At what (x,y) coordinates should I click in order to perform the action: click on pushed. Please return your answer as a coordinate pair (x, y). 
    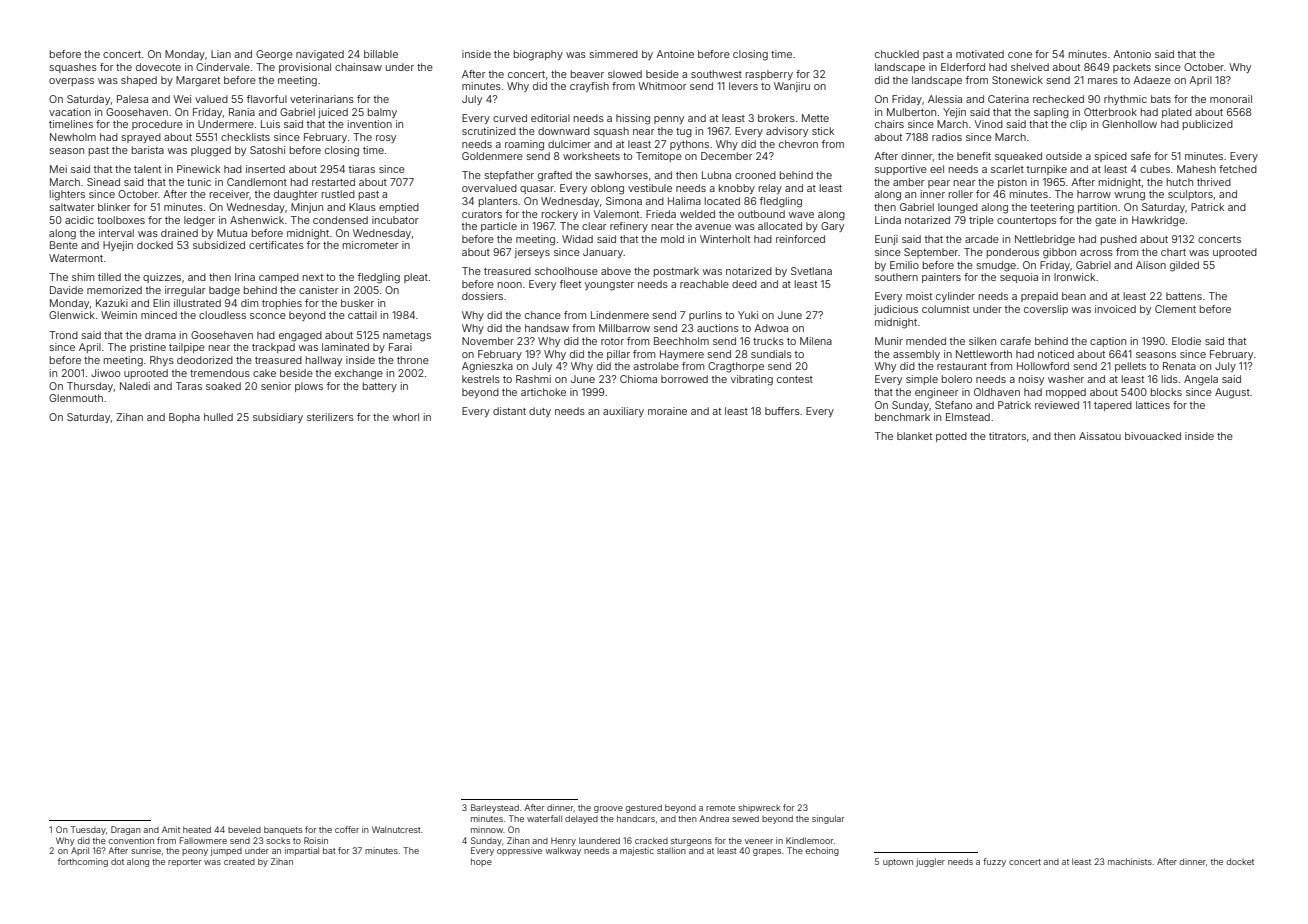
    Looking at the image, I should click on (1119, 240).
